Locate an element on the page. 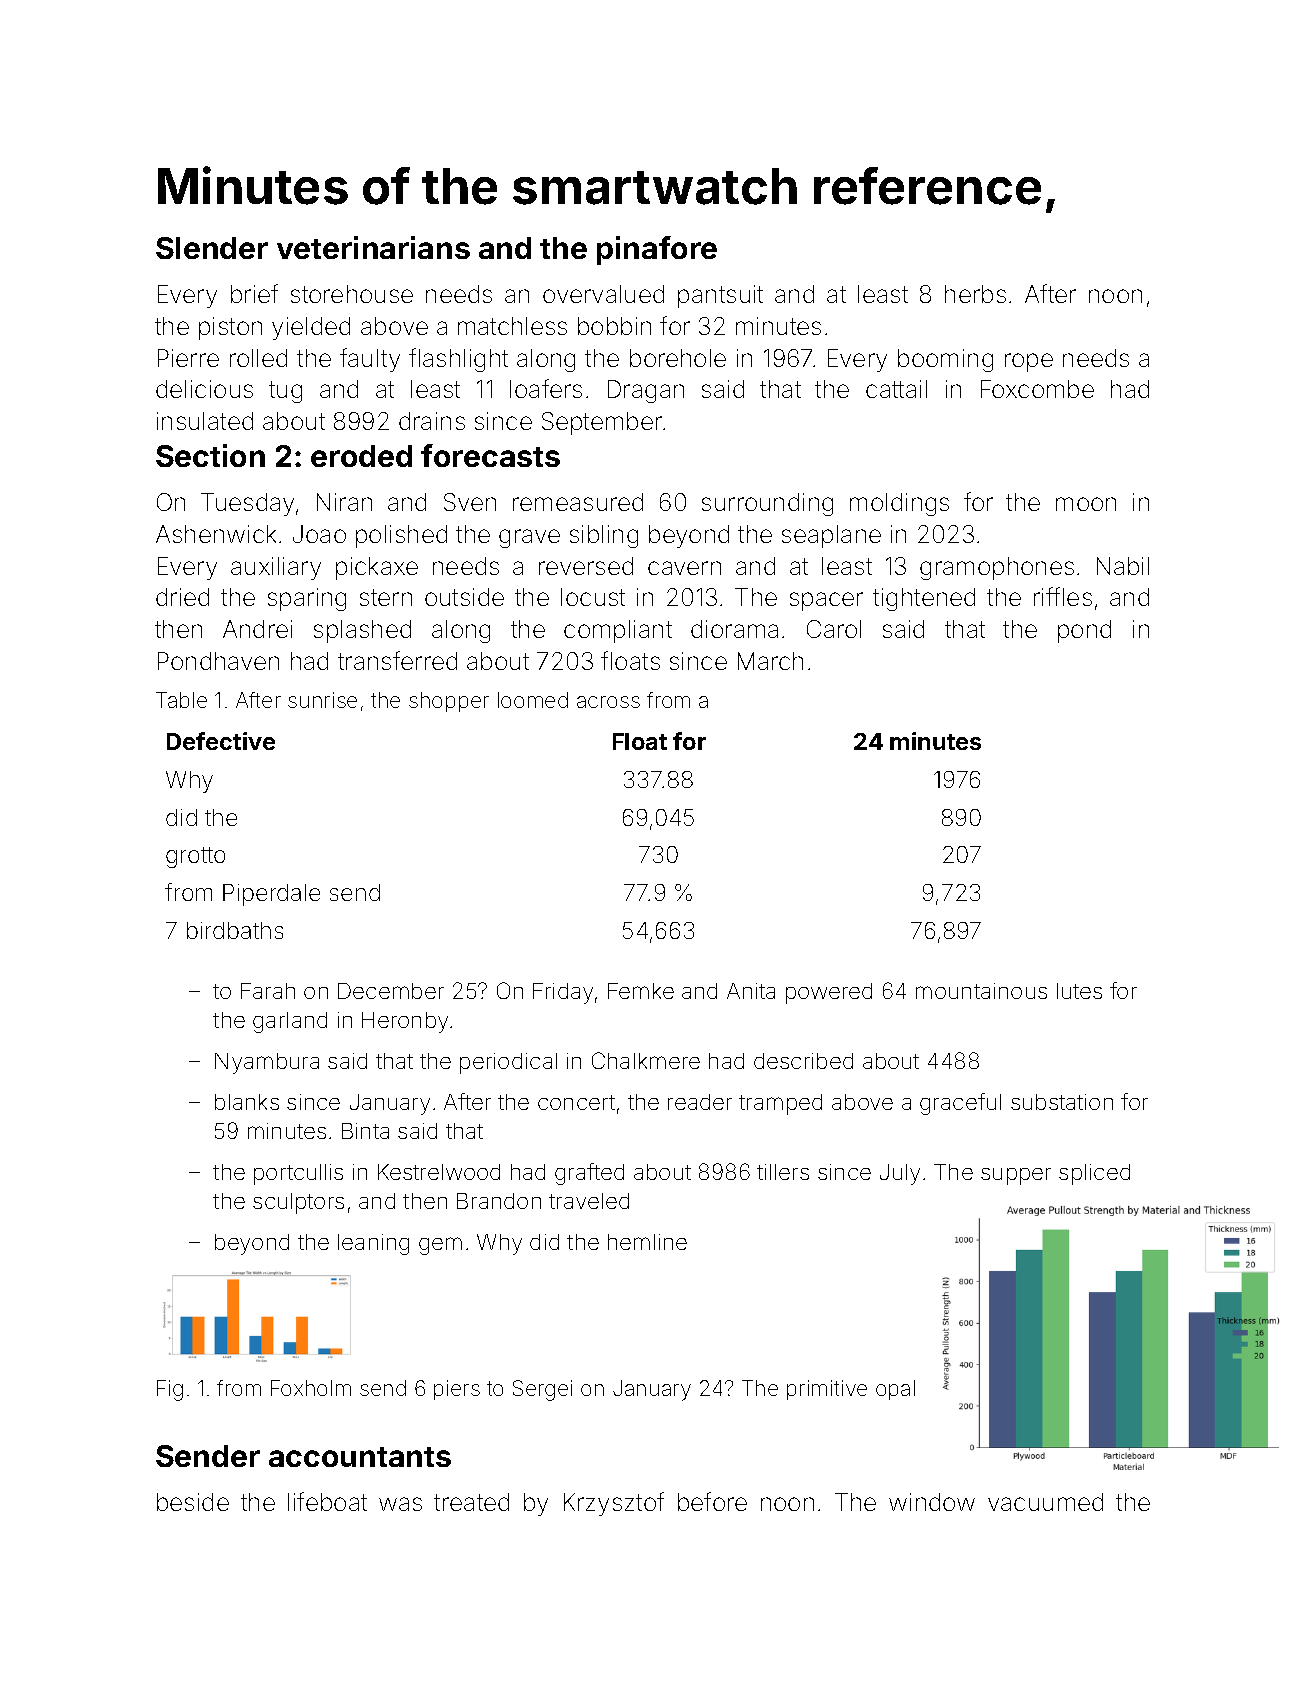  mountainous is located at coordinates (981, 991).
